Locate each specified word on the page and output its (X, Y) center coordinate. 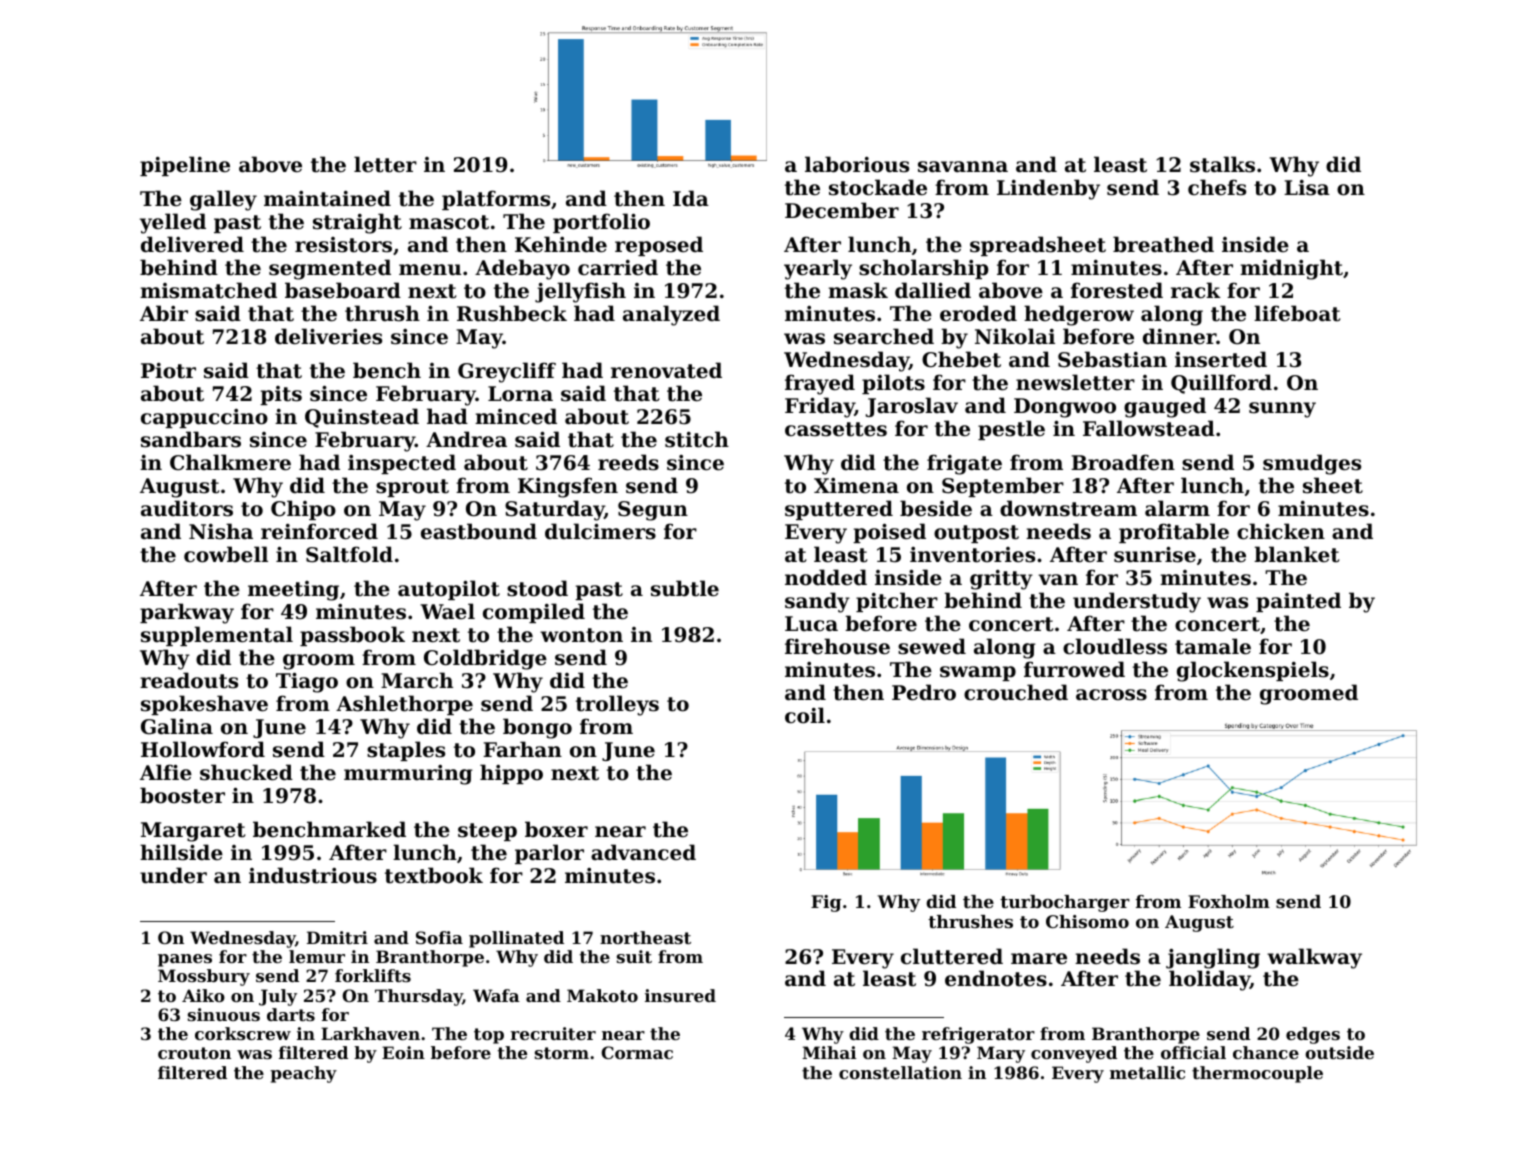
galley (223, 200)
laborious (857, 164)
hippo (511, 774)
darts (291, 1014)
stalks (1222, 164)
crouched (1016, 692)
